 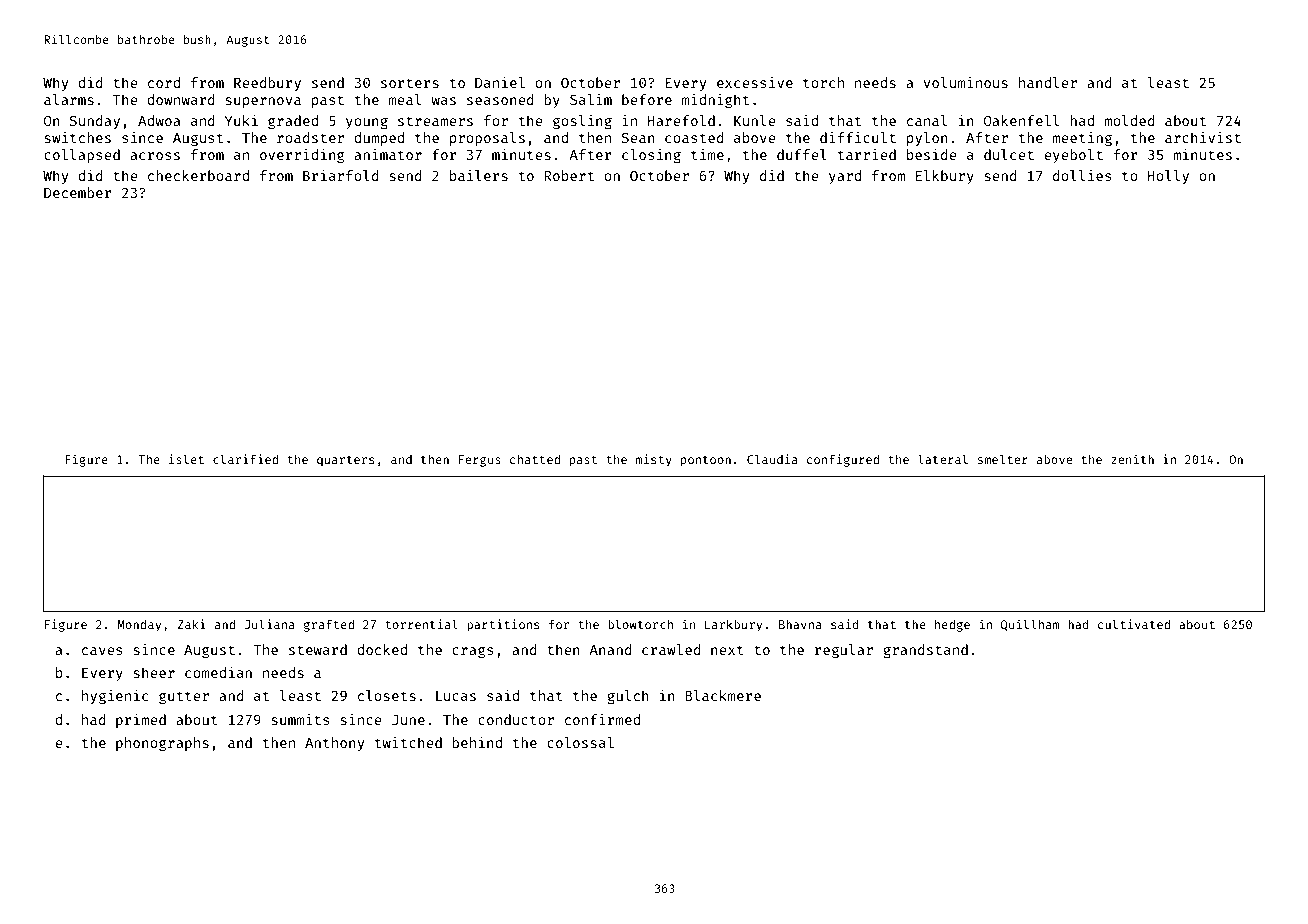 I want to click on roadster, so click(x=310, y=137).
